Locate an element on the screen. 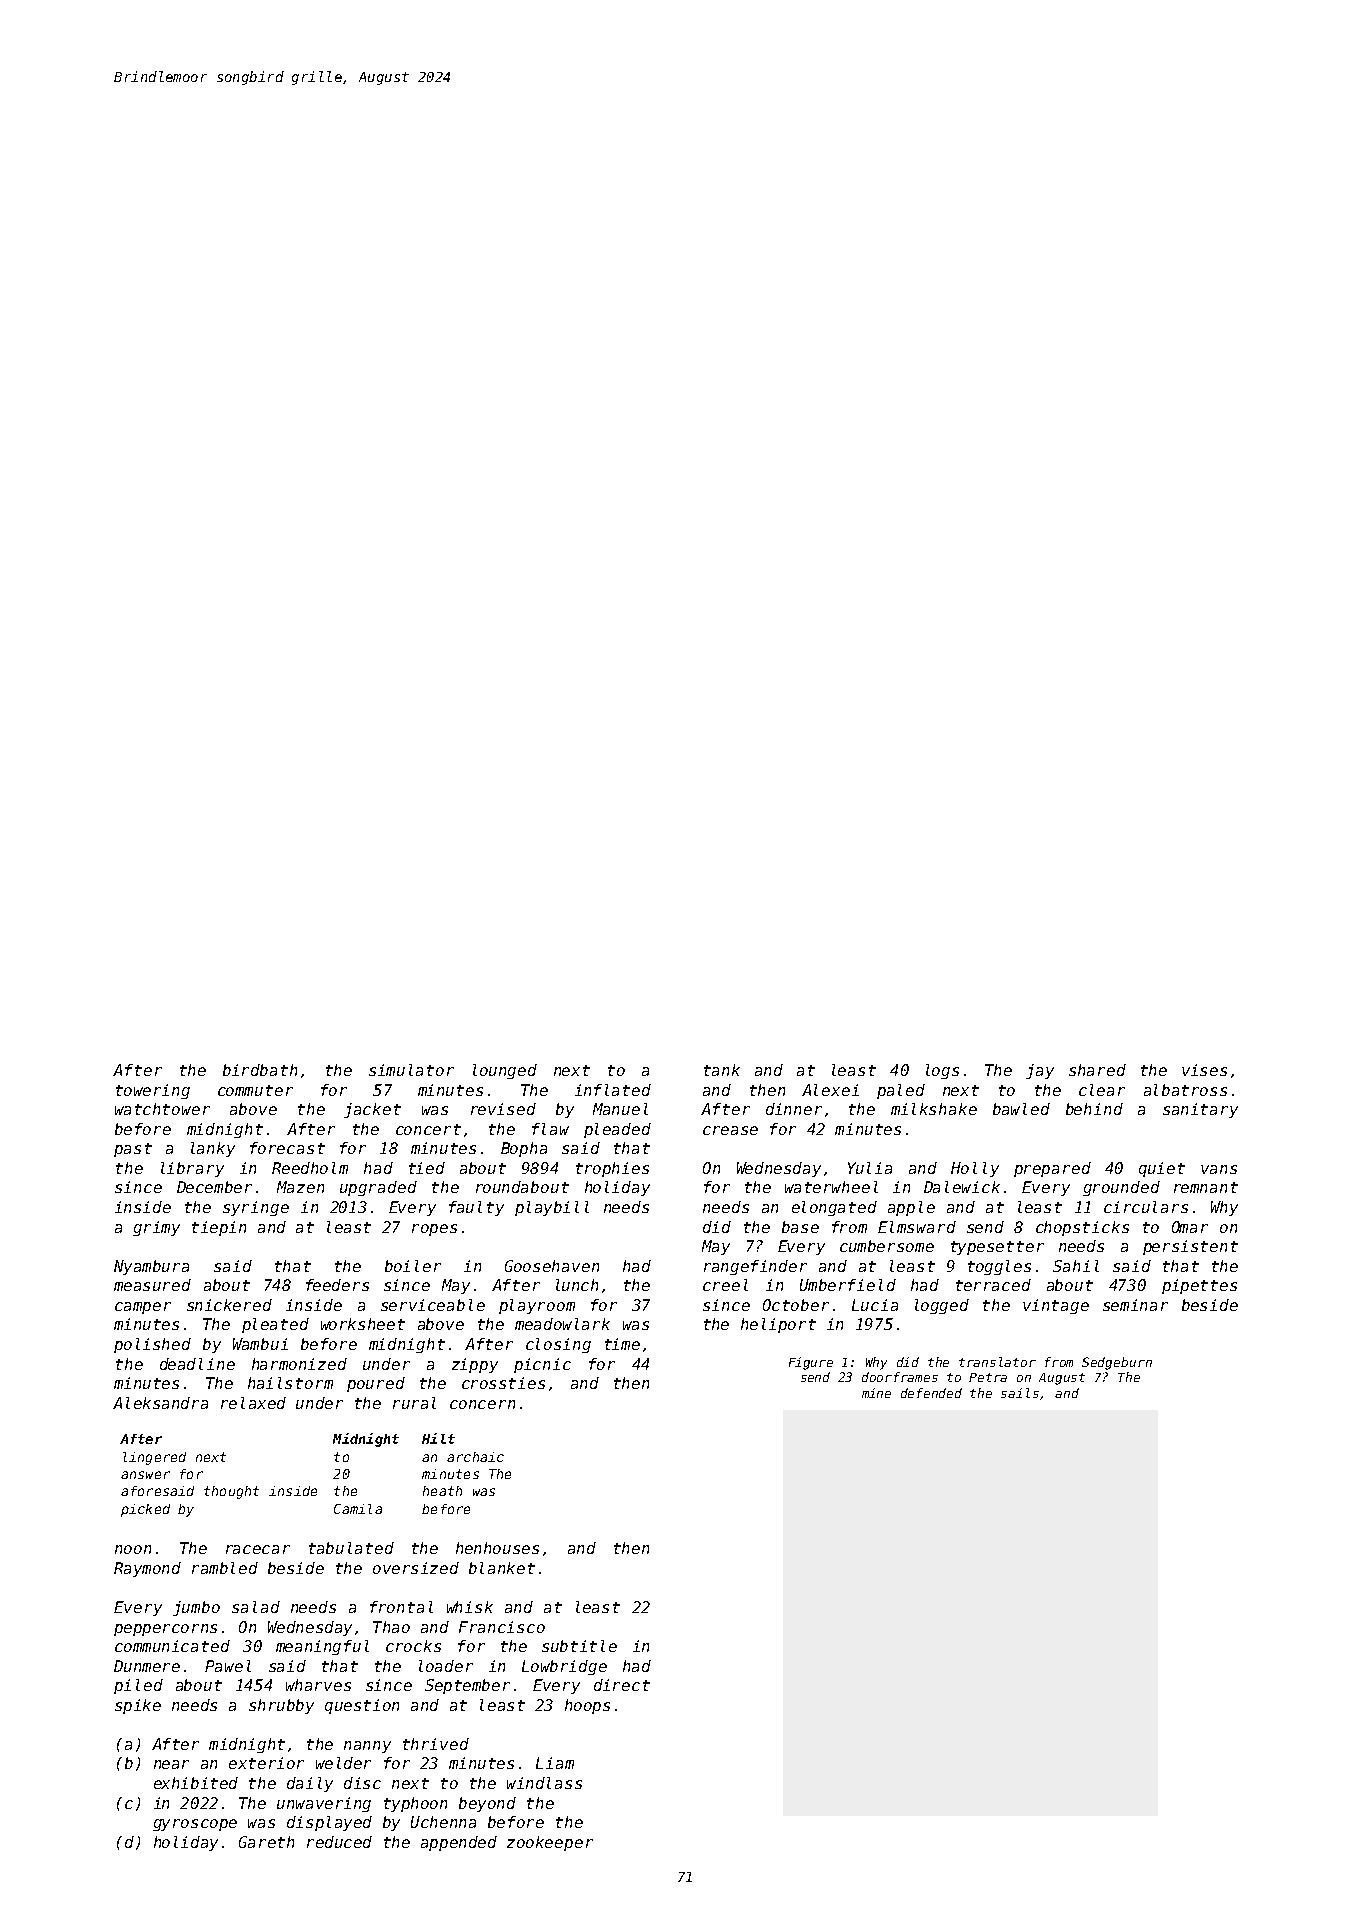  terraced is located at coordinates (993, 1285).
